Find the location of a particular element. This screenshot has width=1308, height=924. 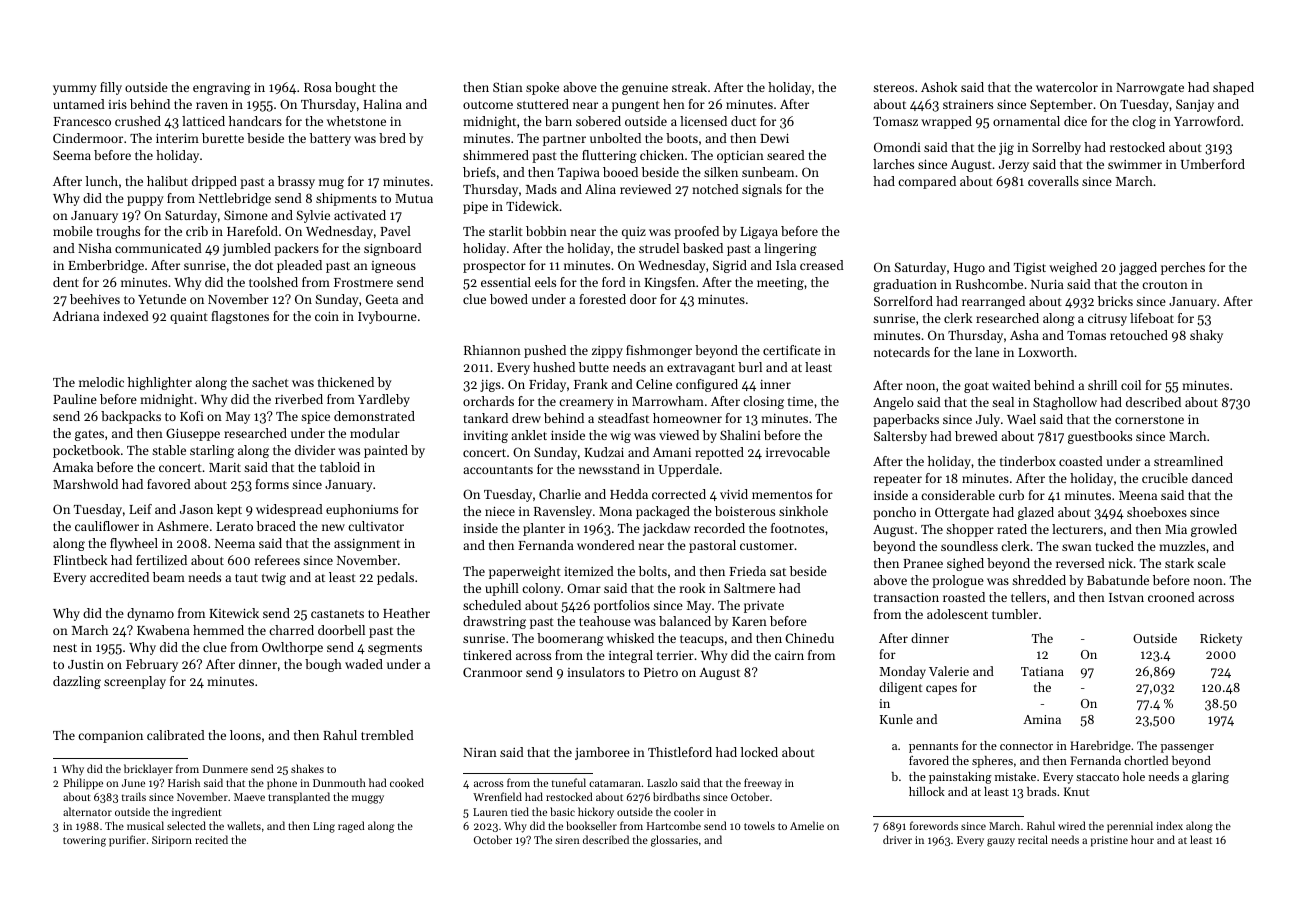

configured is located at coordinates (707, 385).
